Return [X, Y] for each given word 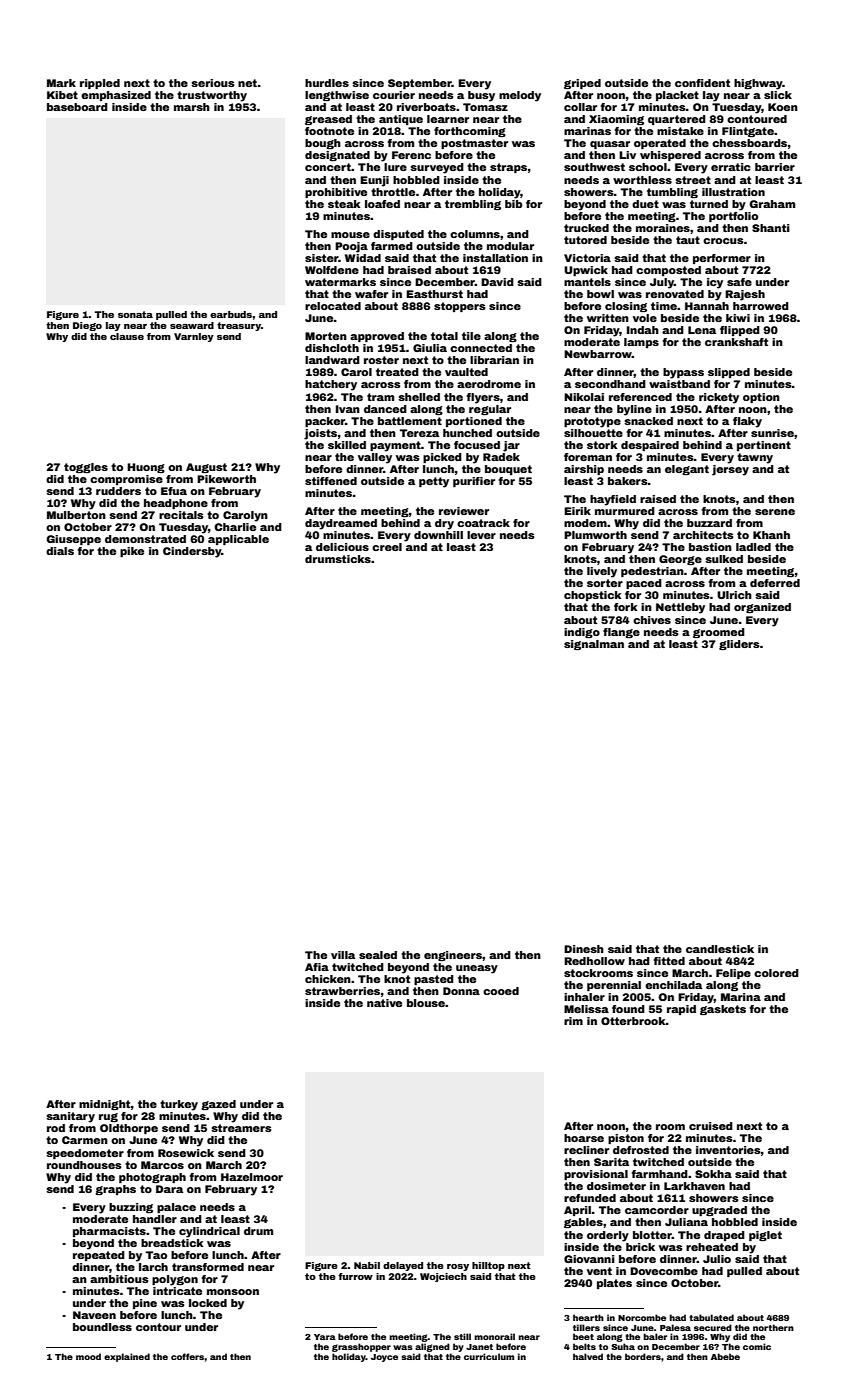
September [420, 84]
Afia [317, 967]
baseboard [77, 107]
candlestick [720, 949]
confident [702, 83]
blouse [426, 1003]
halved [588, 1356]
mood [88, 1356]
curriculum [489, 1356]
